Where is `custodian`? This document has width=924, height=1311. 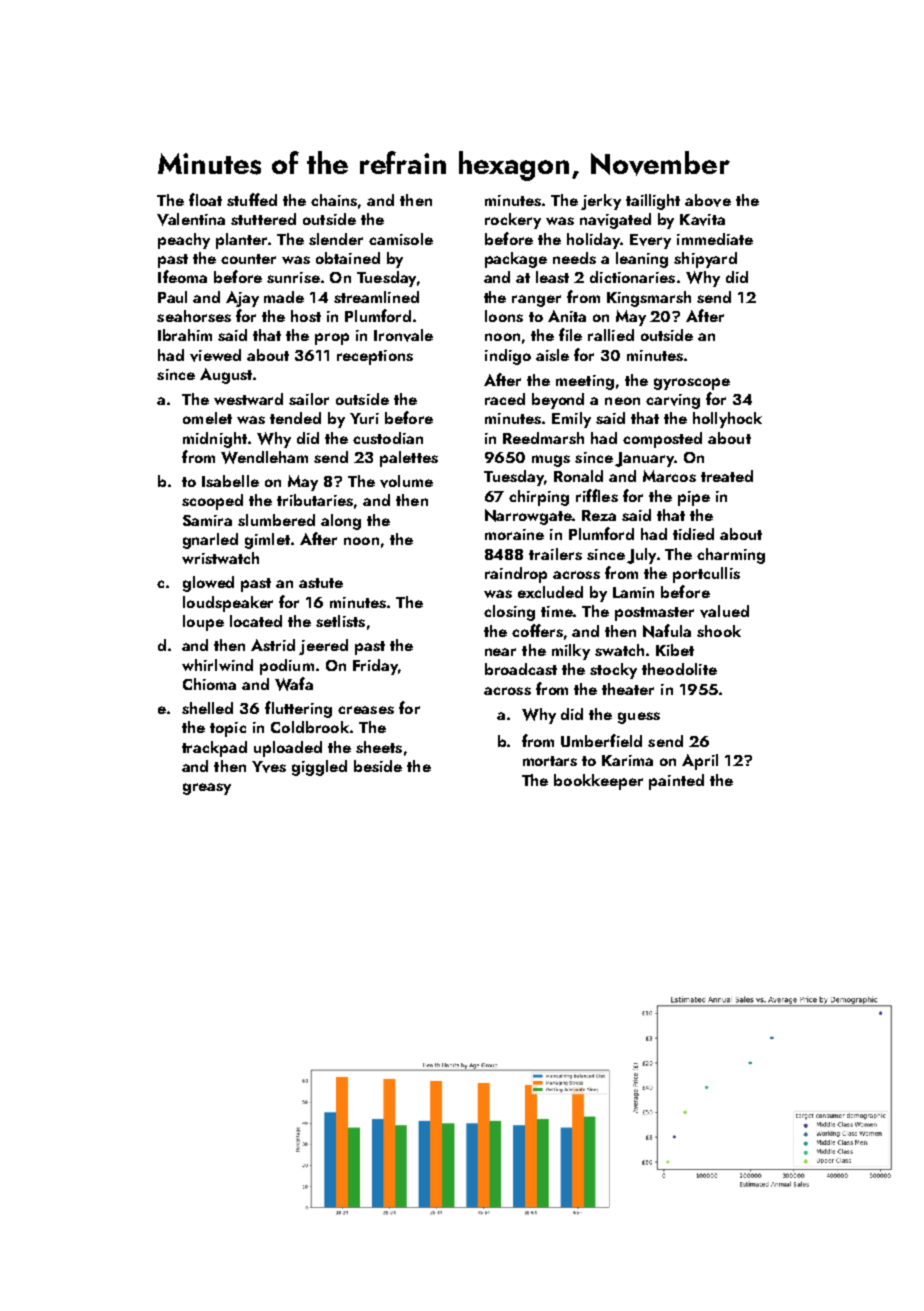
custodian is located at coordinates (388, 438).
